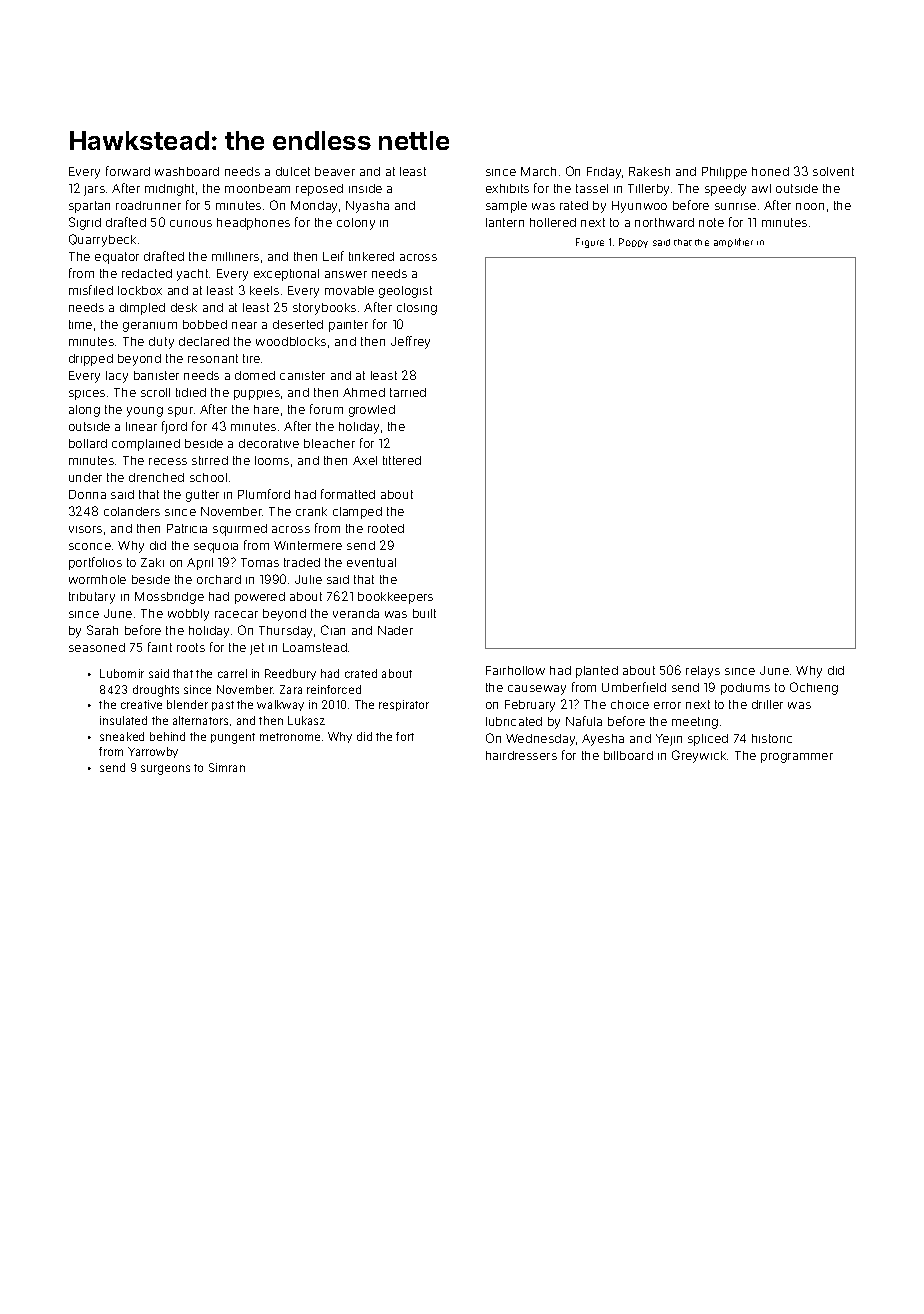 This screenshot has height=1314, width=924. I want to click on closing, so click(417, 309).
